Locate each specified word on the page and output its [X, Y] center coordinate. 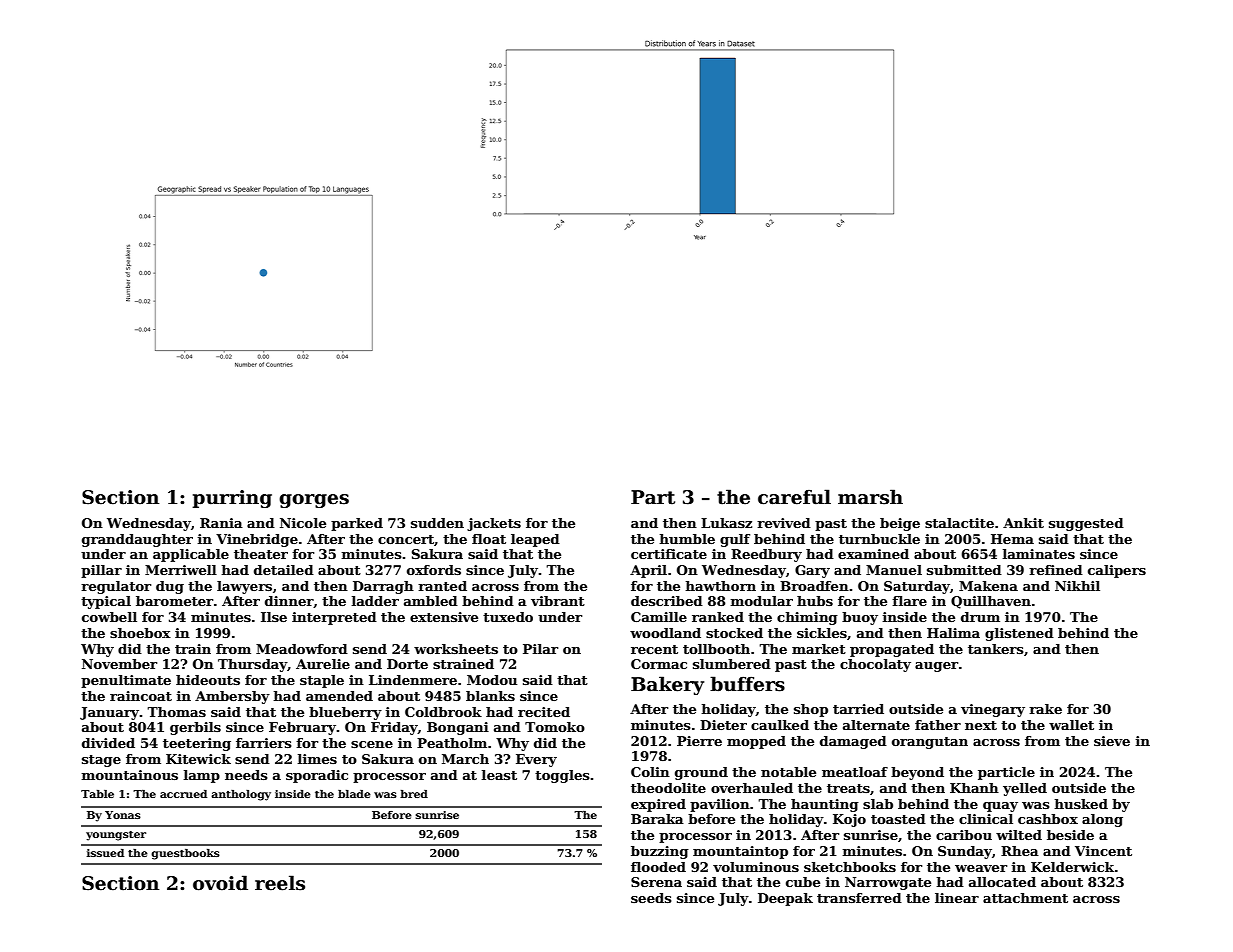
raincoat [141, 696]
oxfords [434, 570]
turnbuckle [879, 539]
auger [936, 667]
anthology [241, 795]
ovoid [220, 883]
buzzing [660, 852]
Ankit [1023, 523]
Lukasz [726, 523]
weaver [981, 868]
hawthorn [721, 586]
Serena [656, 882]
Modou [492, 680]
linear [957, 898]
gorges [314, 501]
